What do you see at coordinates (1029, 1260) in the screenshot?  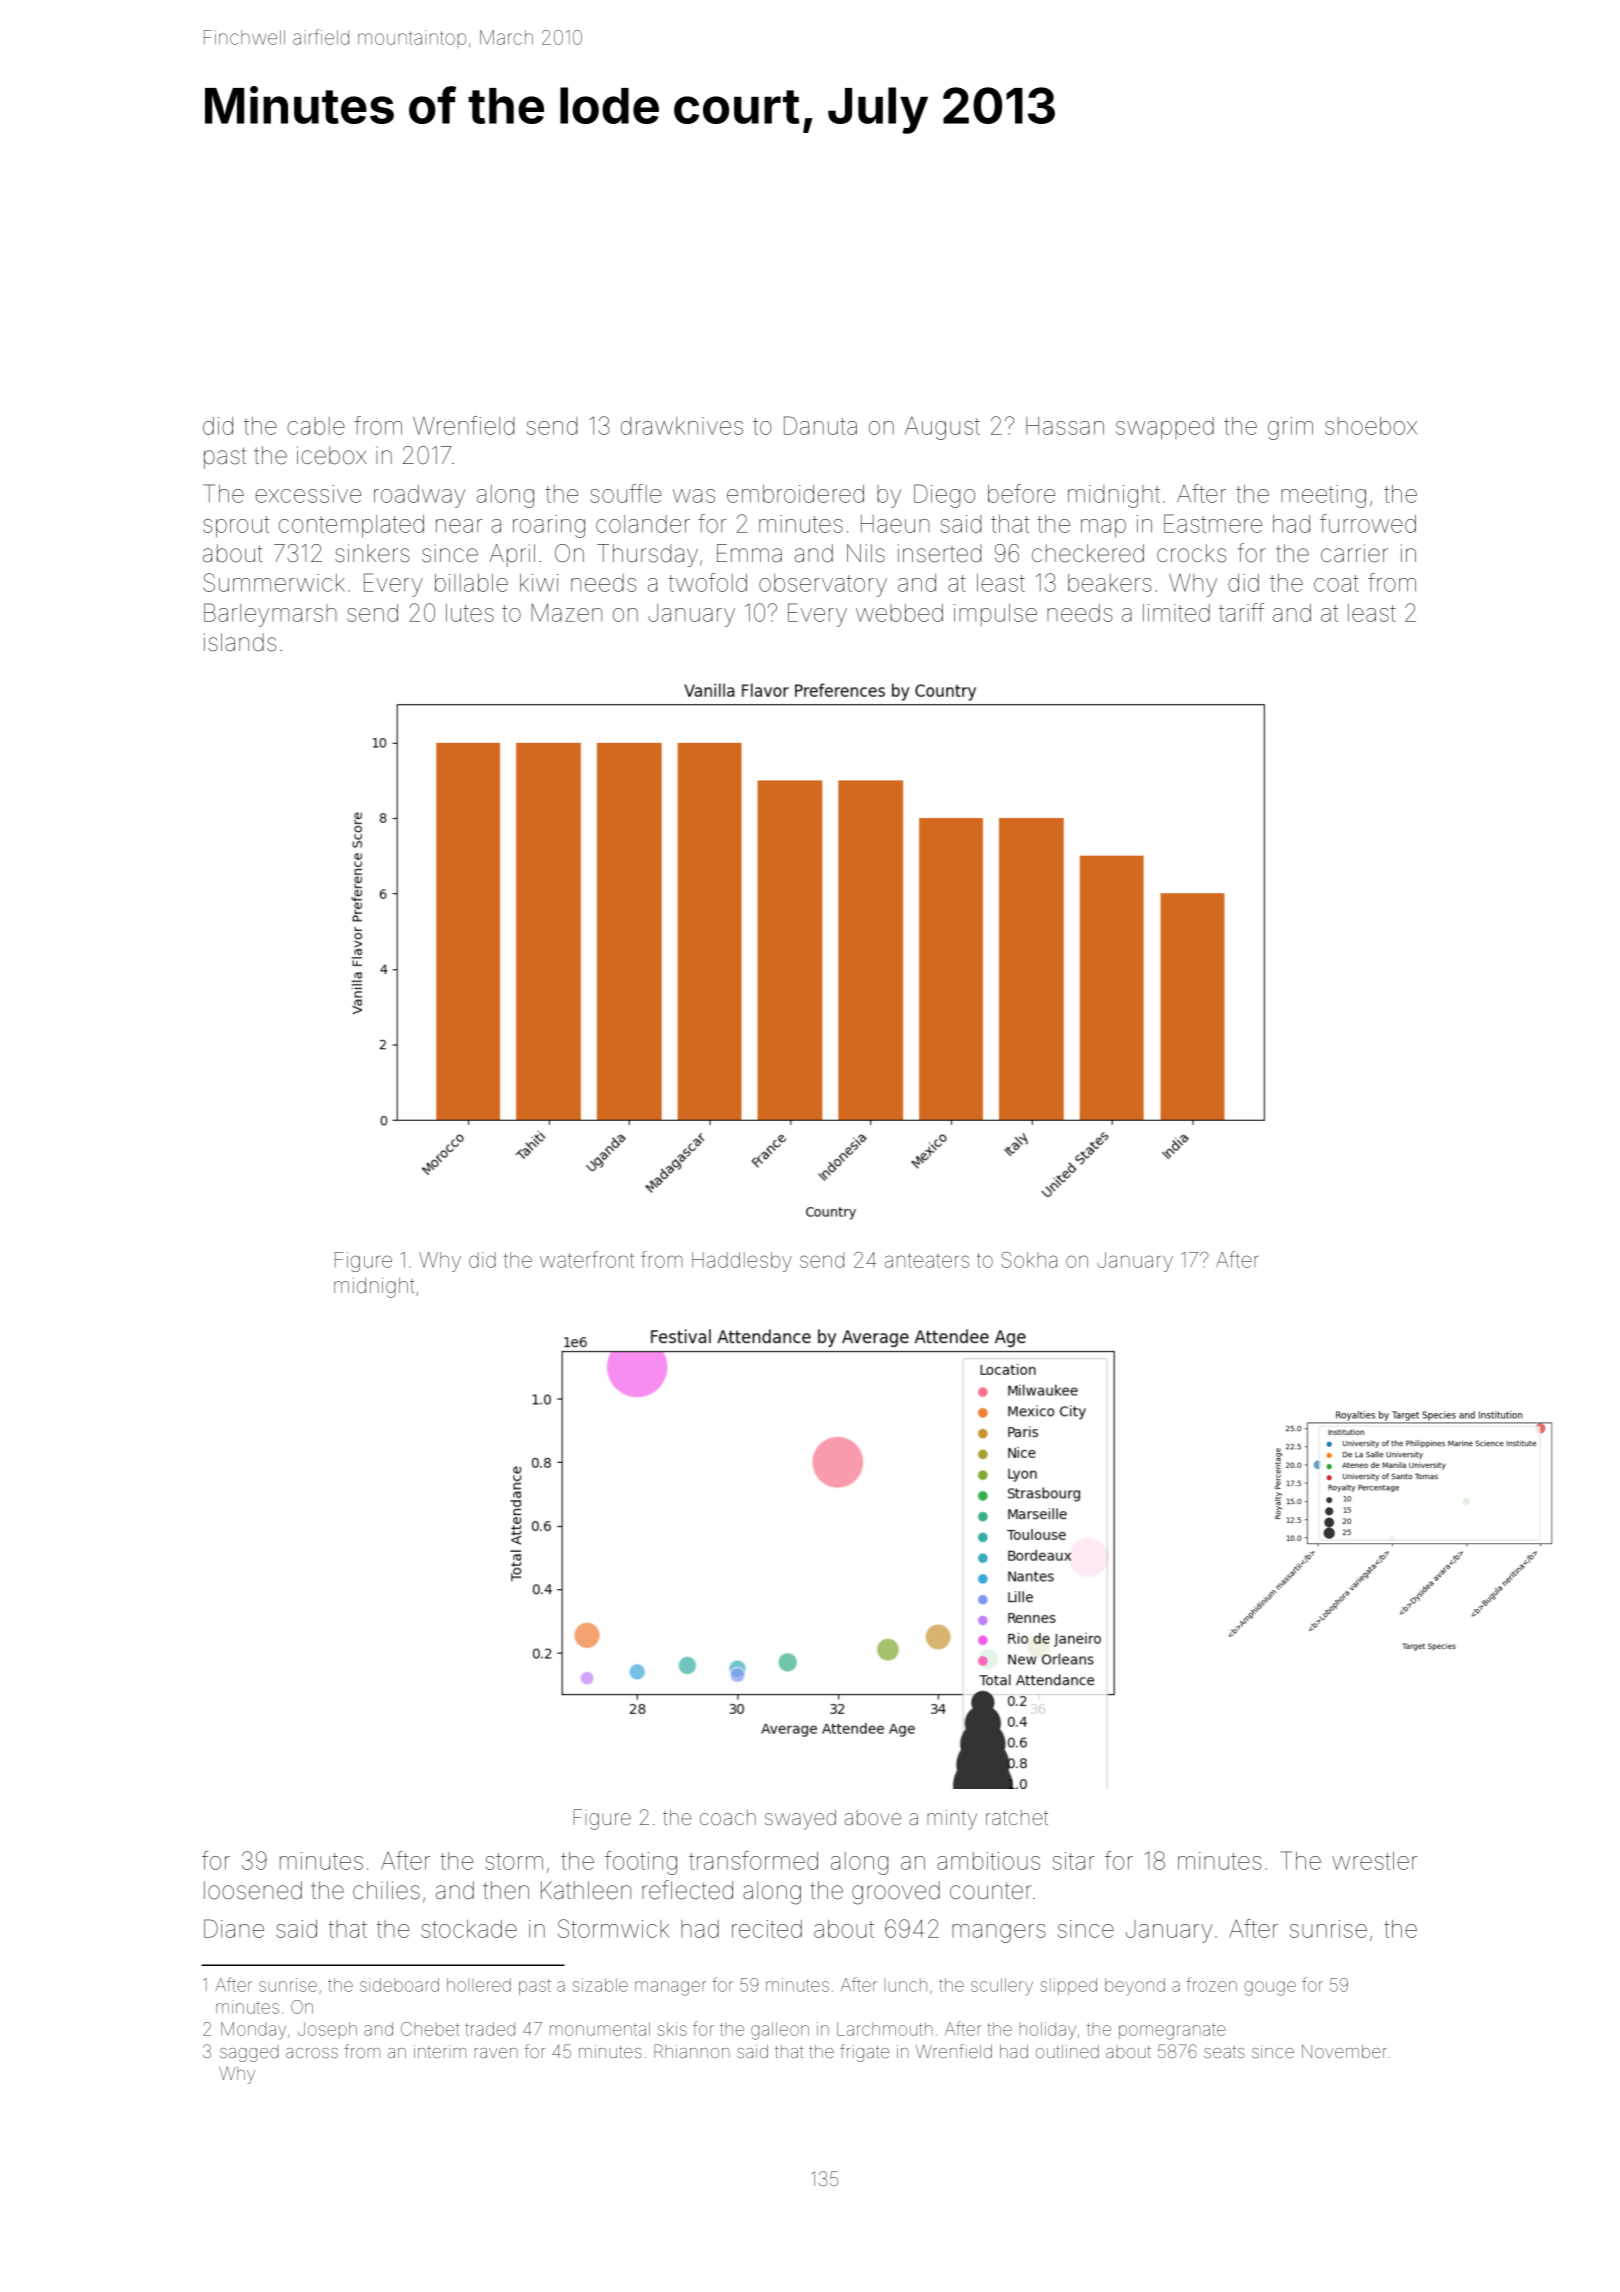 I see `Sokha` at bounding box center [1029, 1260].
